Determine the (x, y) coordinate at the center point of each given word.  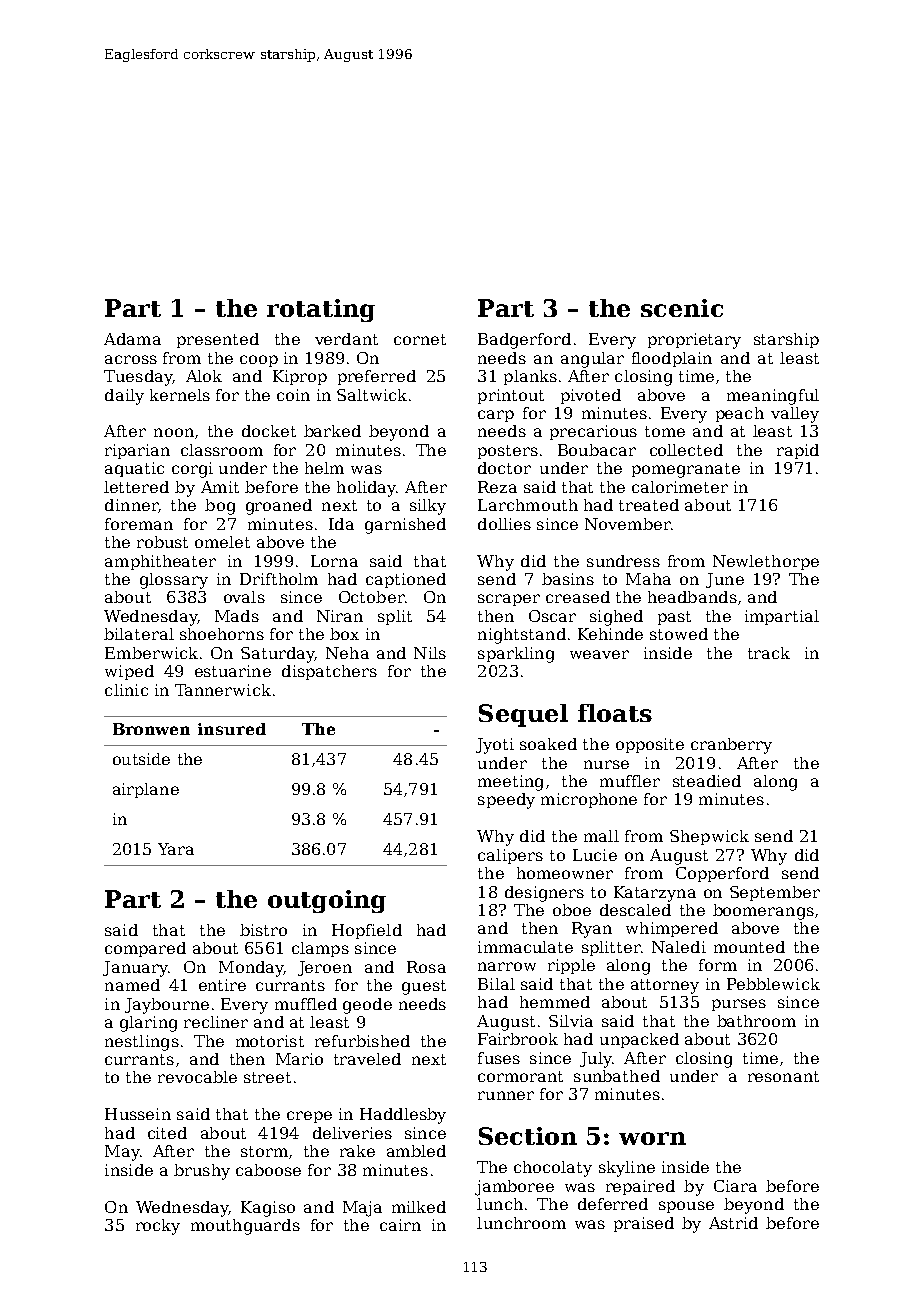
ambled (416, 1151)
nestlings (142, 1043)
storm (264, 1151)
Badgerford (524, 341)
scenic (682, 308)
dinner (131, 505)
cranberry (731, 746)
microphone (589, 800)
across (131, 359)
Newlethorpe (766, 562)
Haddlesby (403, 1116)
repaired (640, 1187)
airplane (146, 790)
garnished (405, 526)
